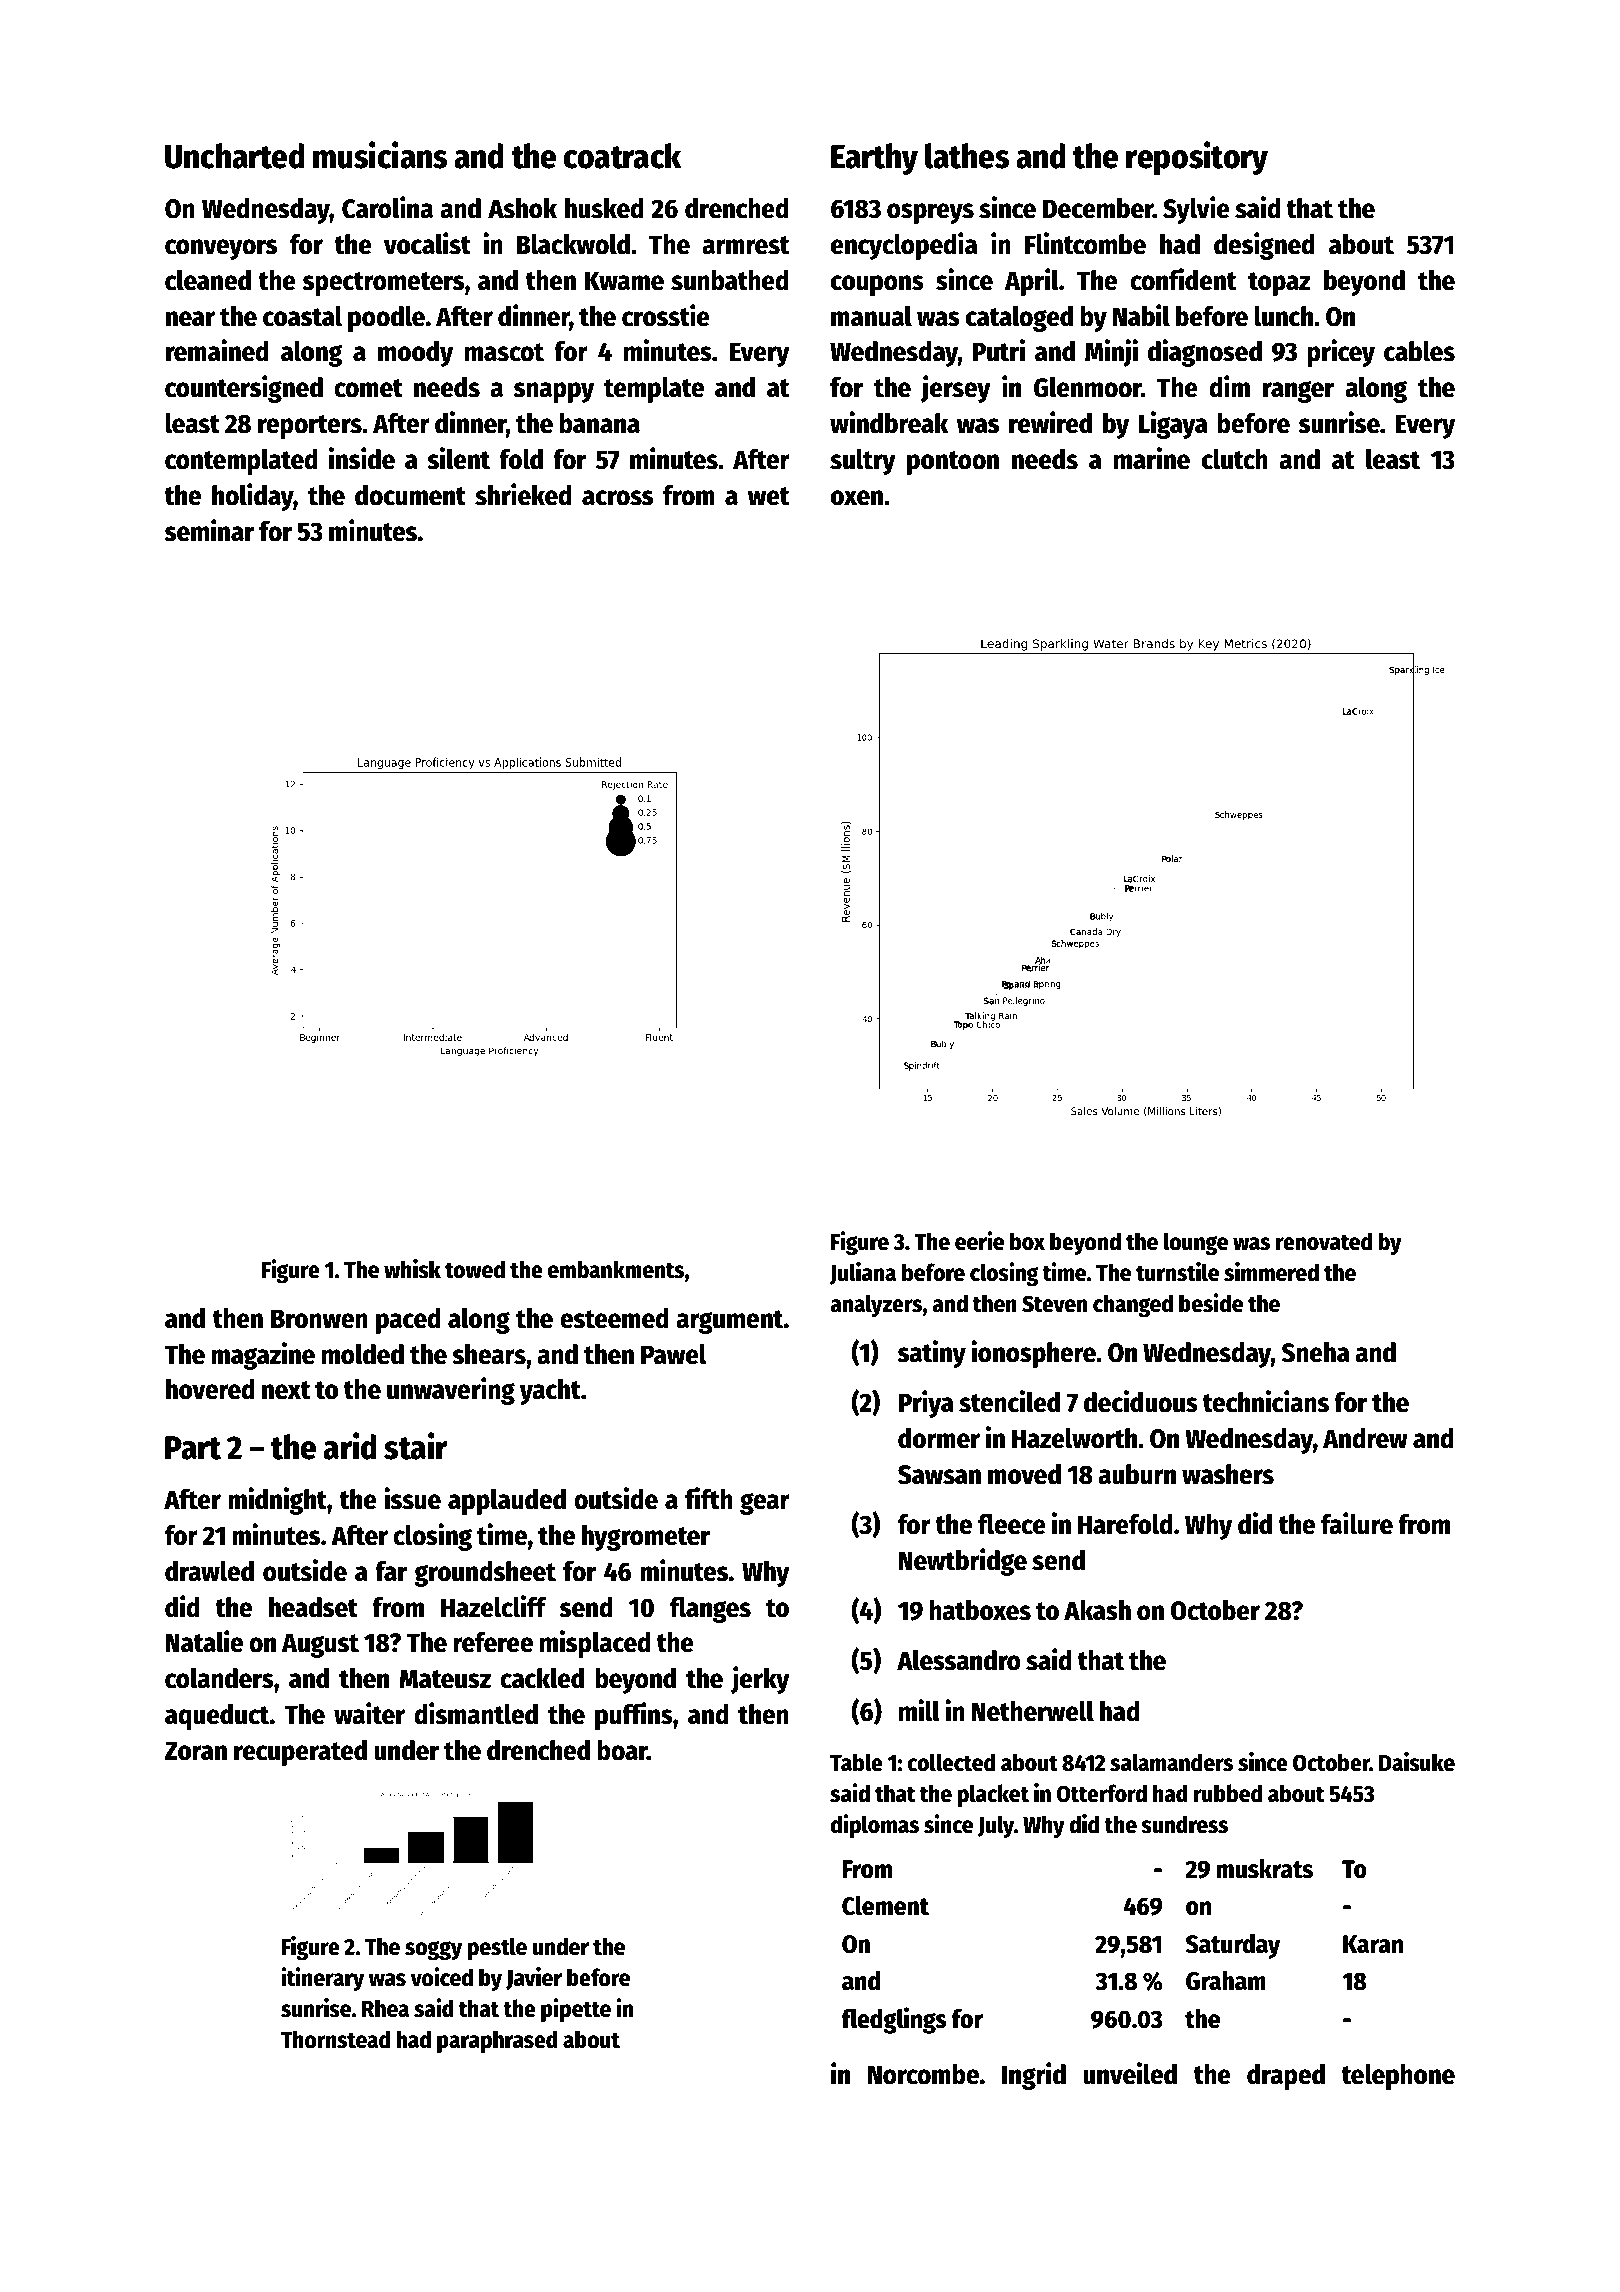 This page has height=2292, width=1620. What do you see at coordinates (497, 2041) in the page?
I see `paraphrased` at bounding box center [497, 2041].
